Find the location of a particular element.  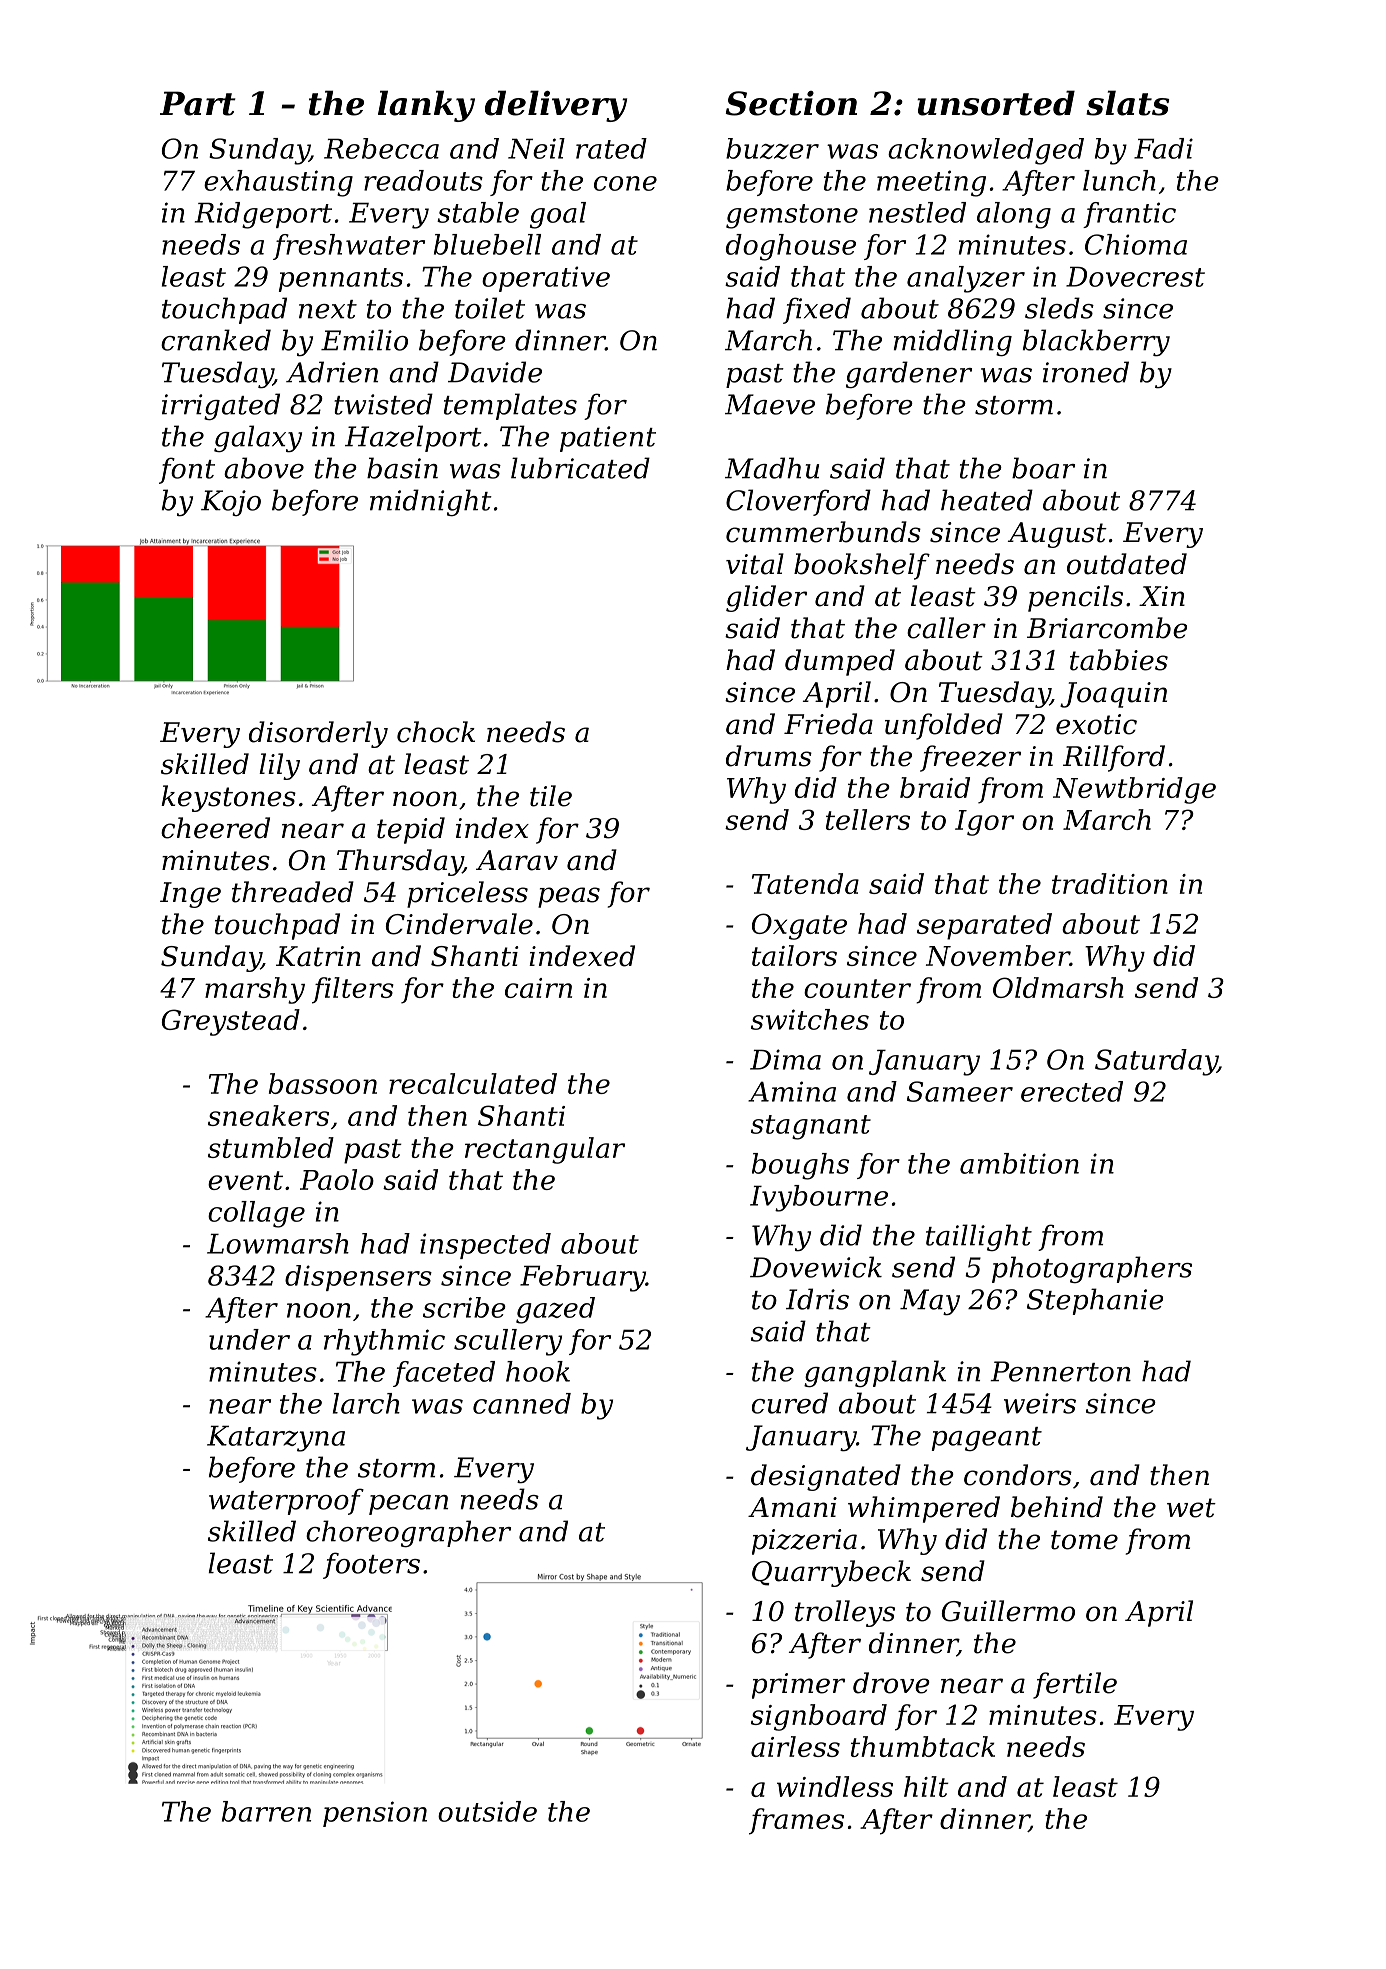

Maeve is located at coordinates (770, 404).
